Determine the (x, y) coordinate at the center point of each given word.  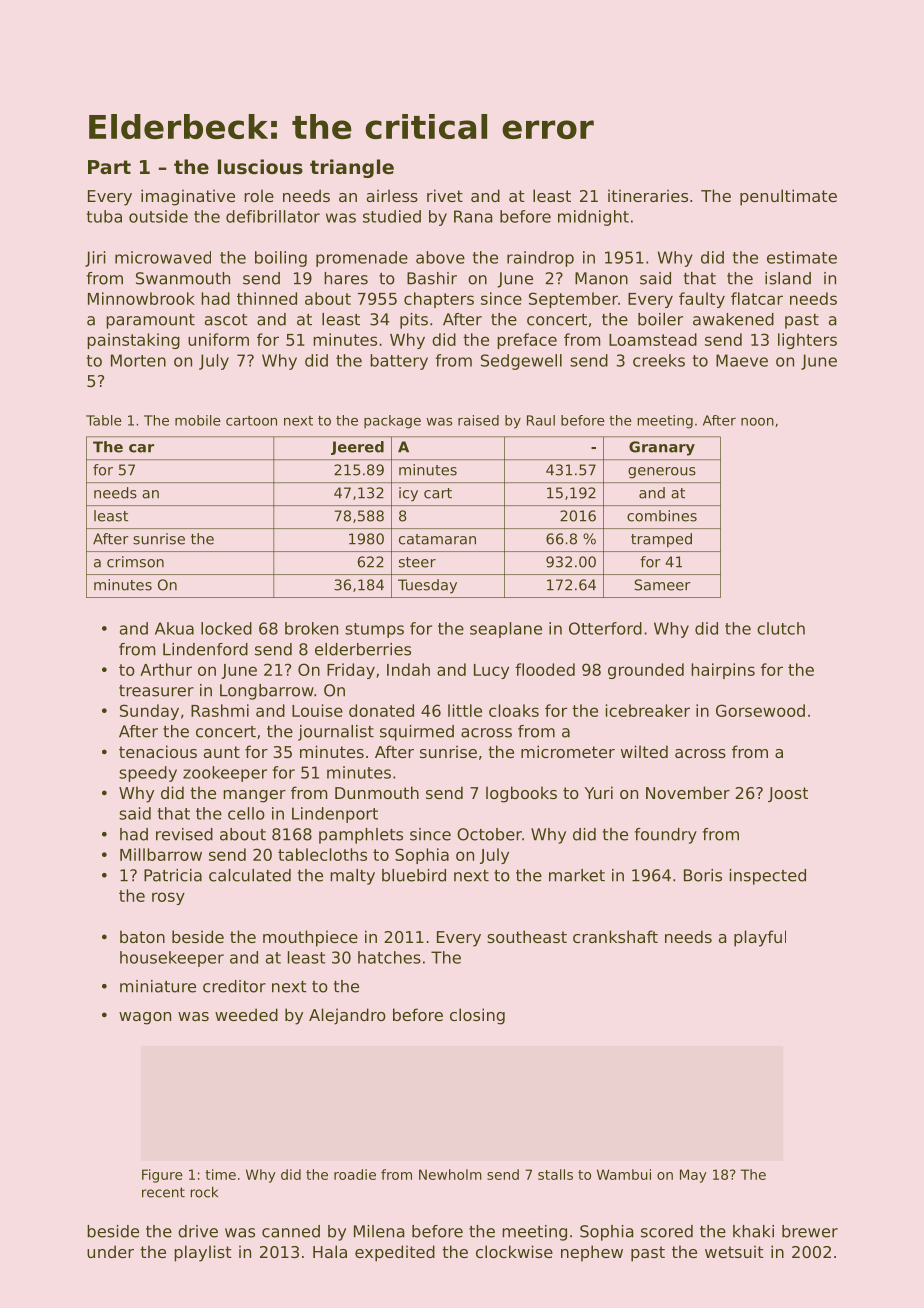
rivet (445, 195)
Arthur (166, 669)
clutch (781, 628)
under (110, 1251)
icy (408, 494)
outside (158, 216)
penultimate (788, 197)
